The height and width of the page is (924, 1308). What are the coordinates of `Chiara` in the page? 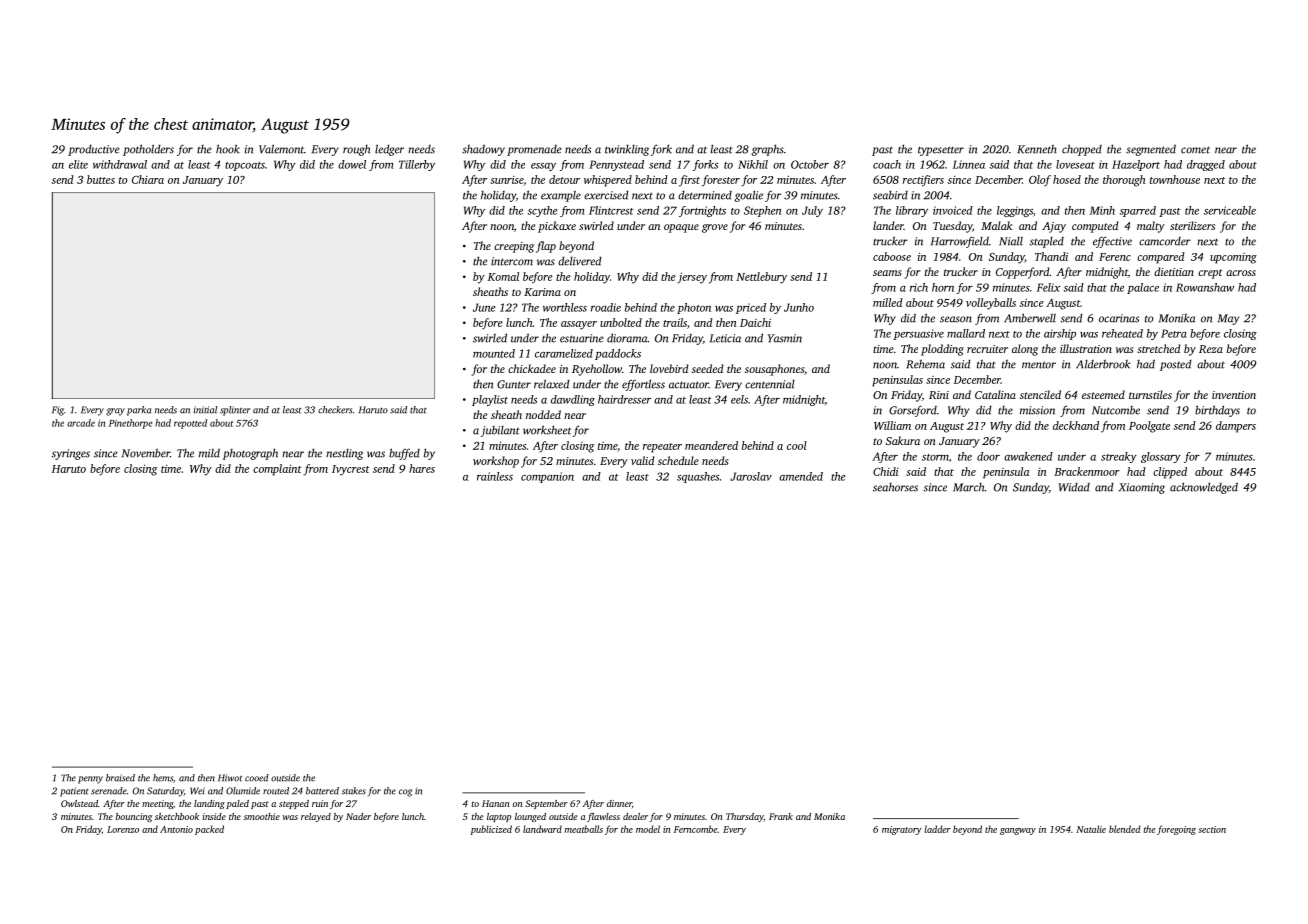 It's located at (148, 179).
